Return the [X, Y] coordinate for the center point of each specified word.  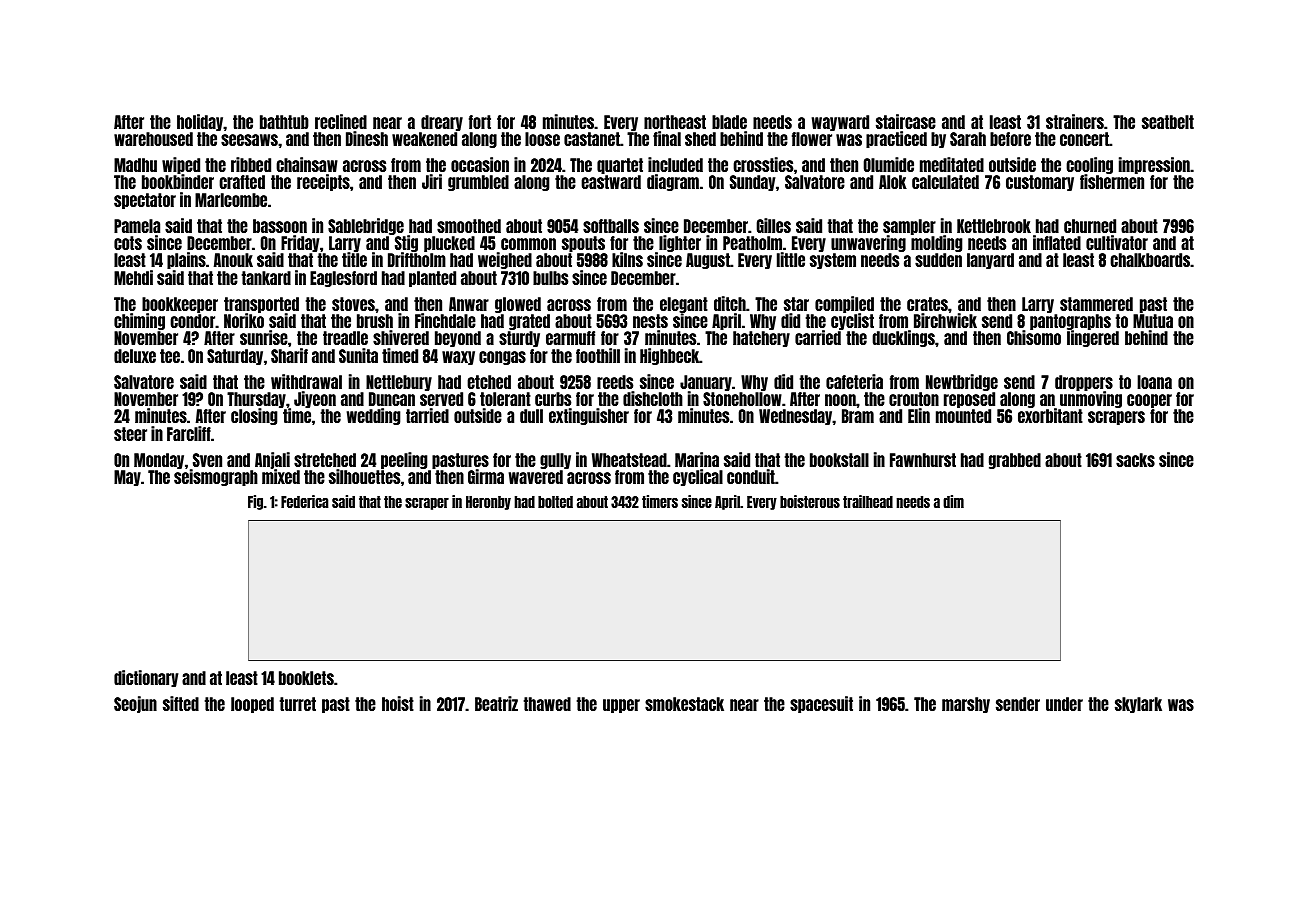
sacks [1135, 460]
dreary [442, 123]
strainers [1075, 121]
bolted [555, 502]
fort [480, 122]
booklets [306, 678]
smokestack [684, 704]
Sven [207, 460]
